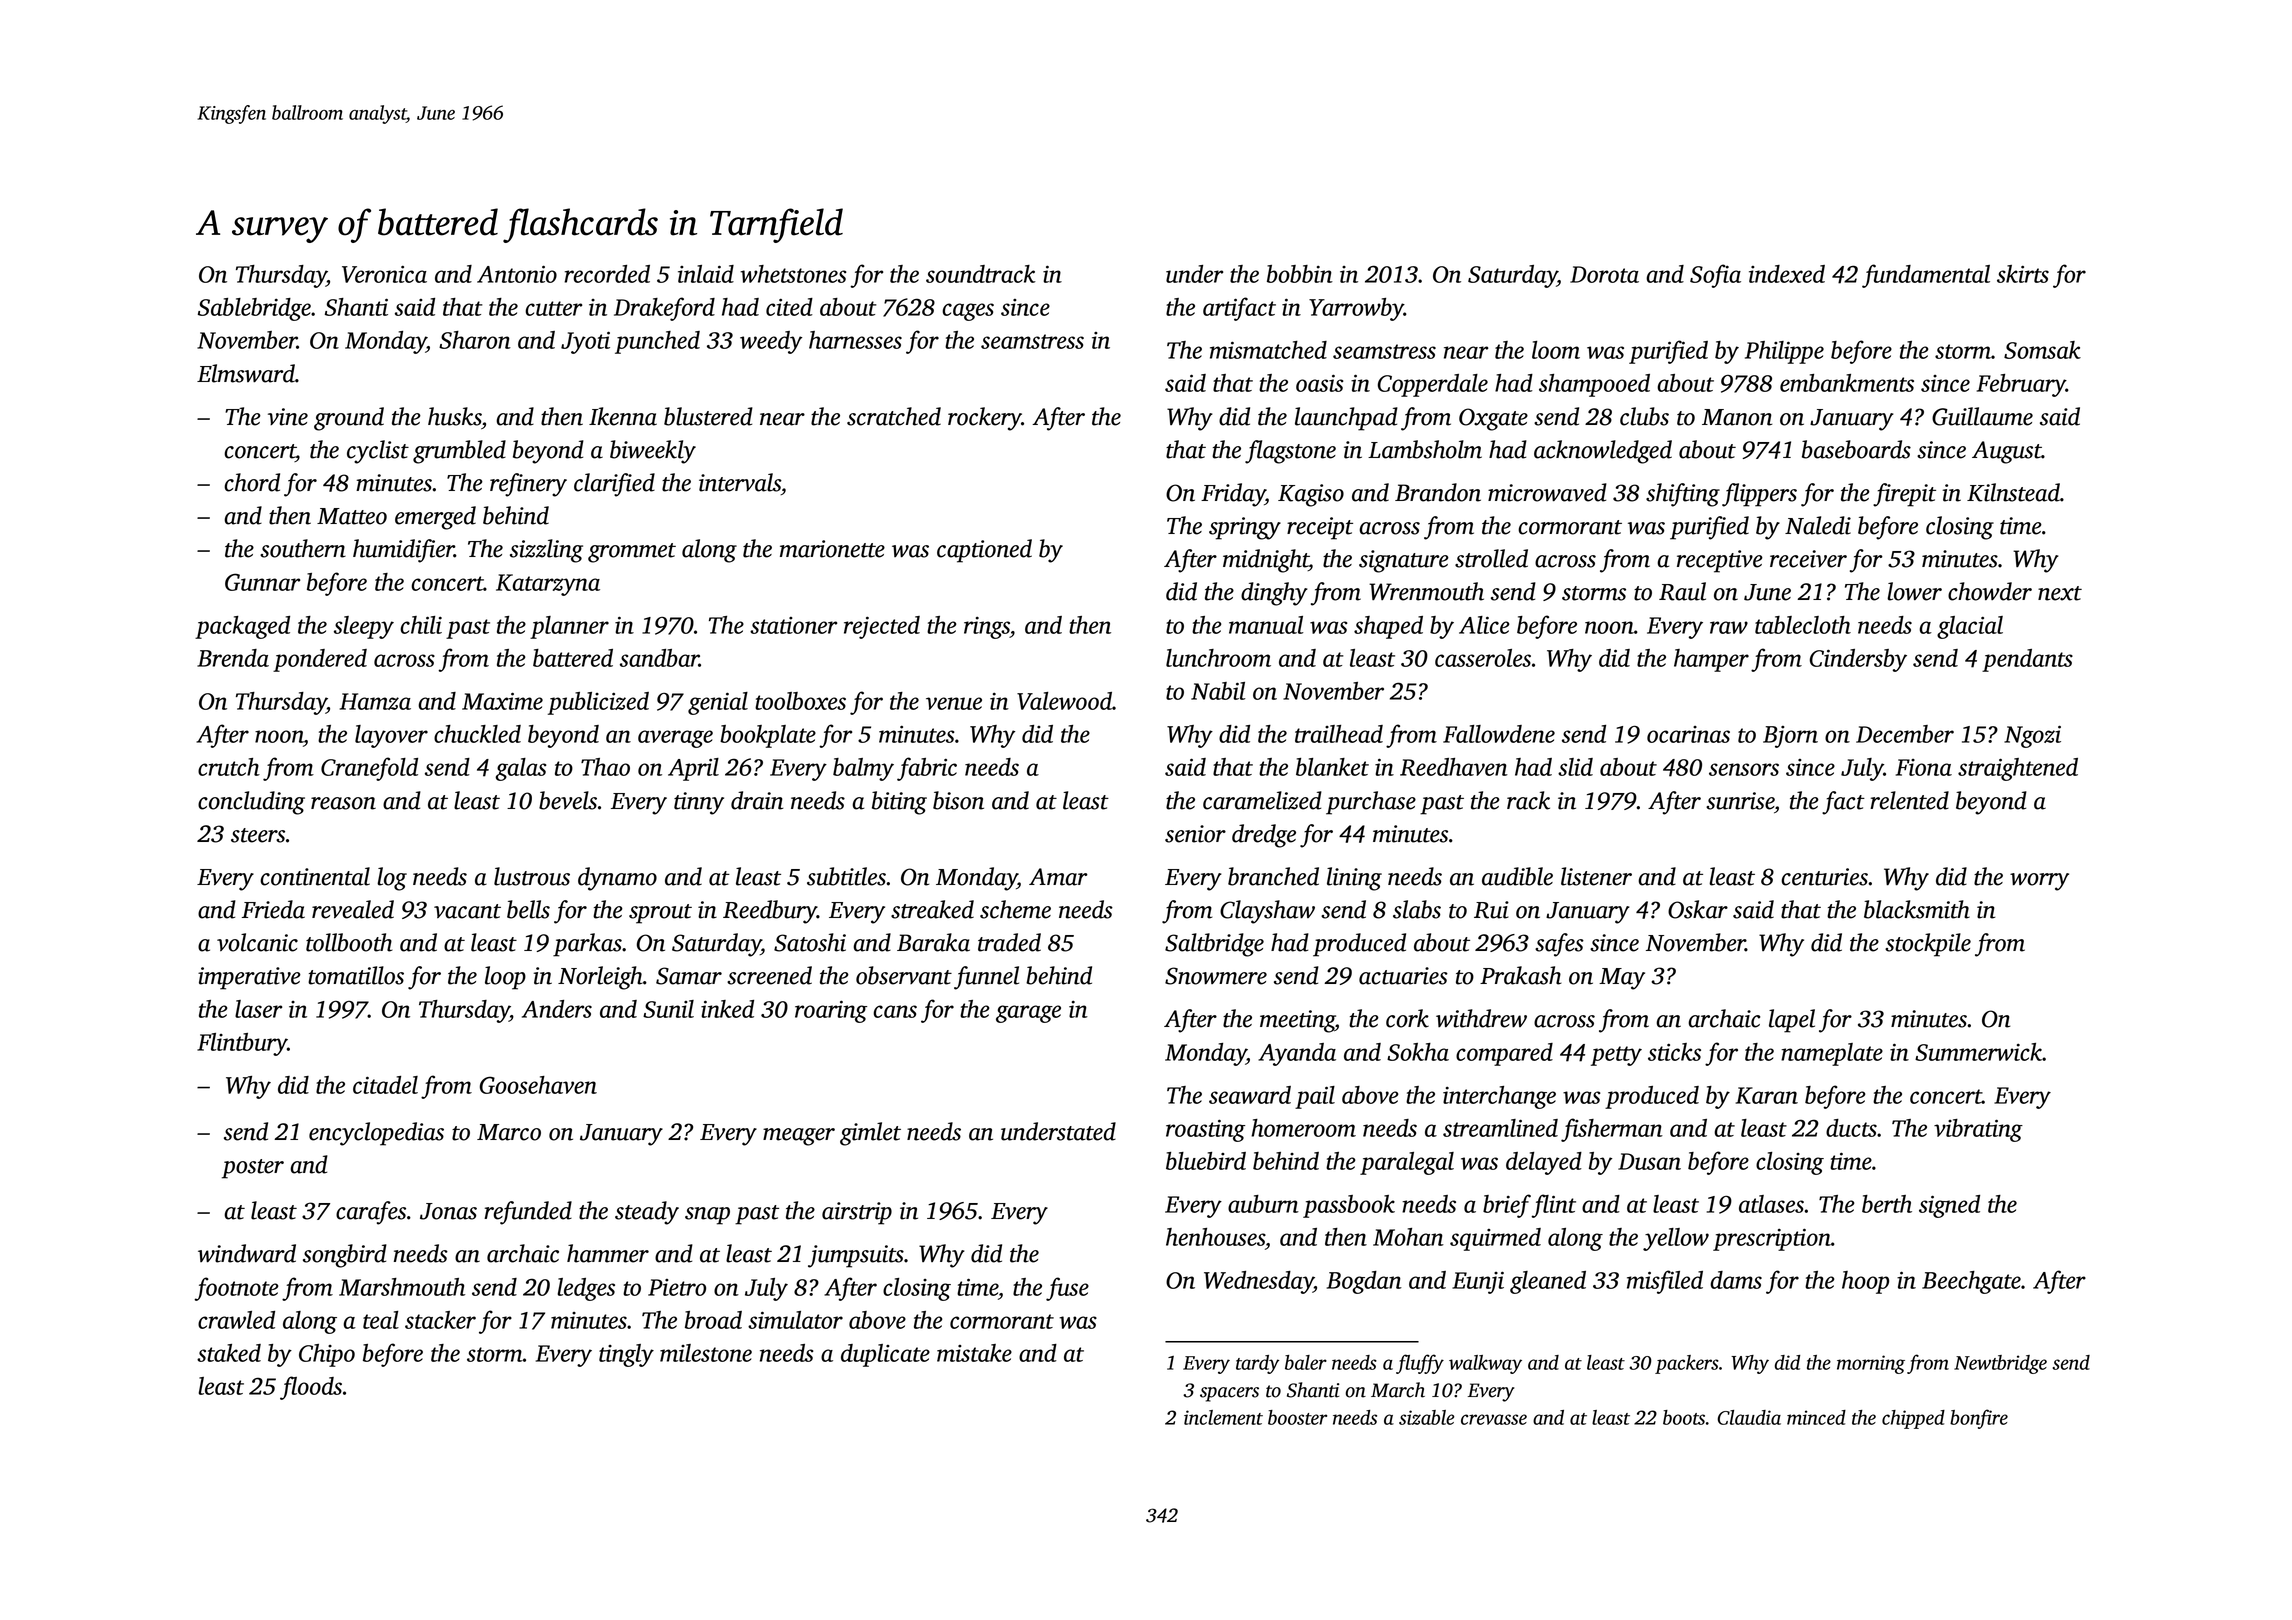 The height and width of the screenshot is (1620, 2292). Describe the element at coordinates (1622, 979) in the screenshot. I see `May` at that location.
